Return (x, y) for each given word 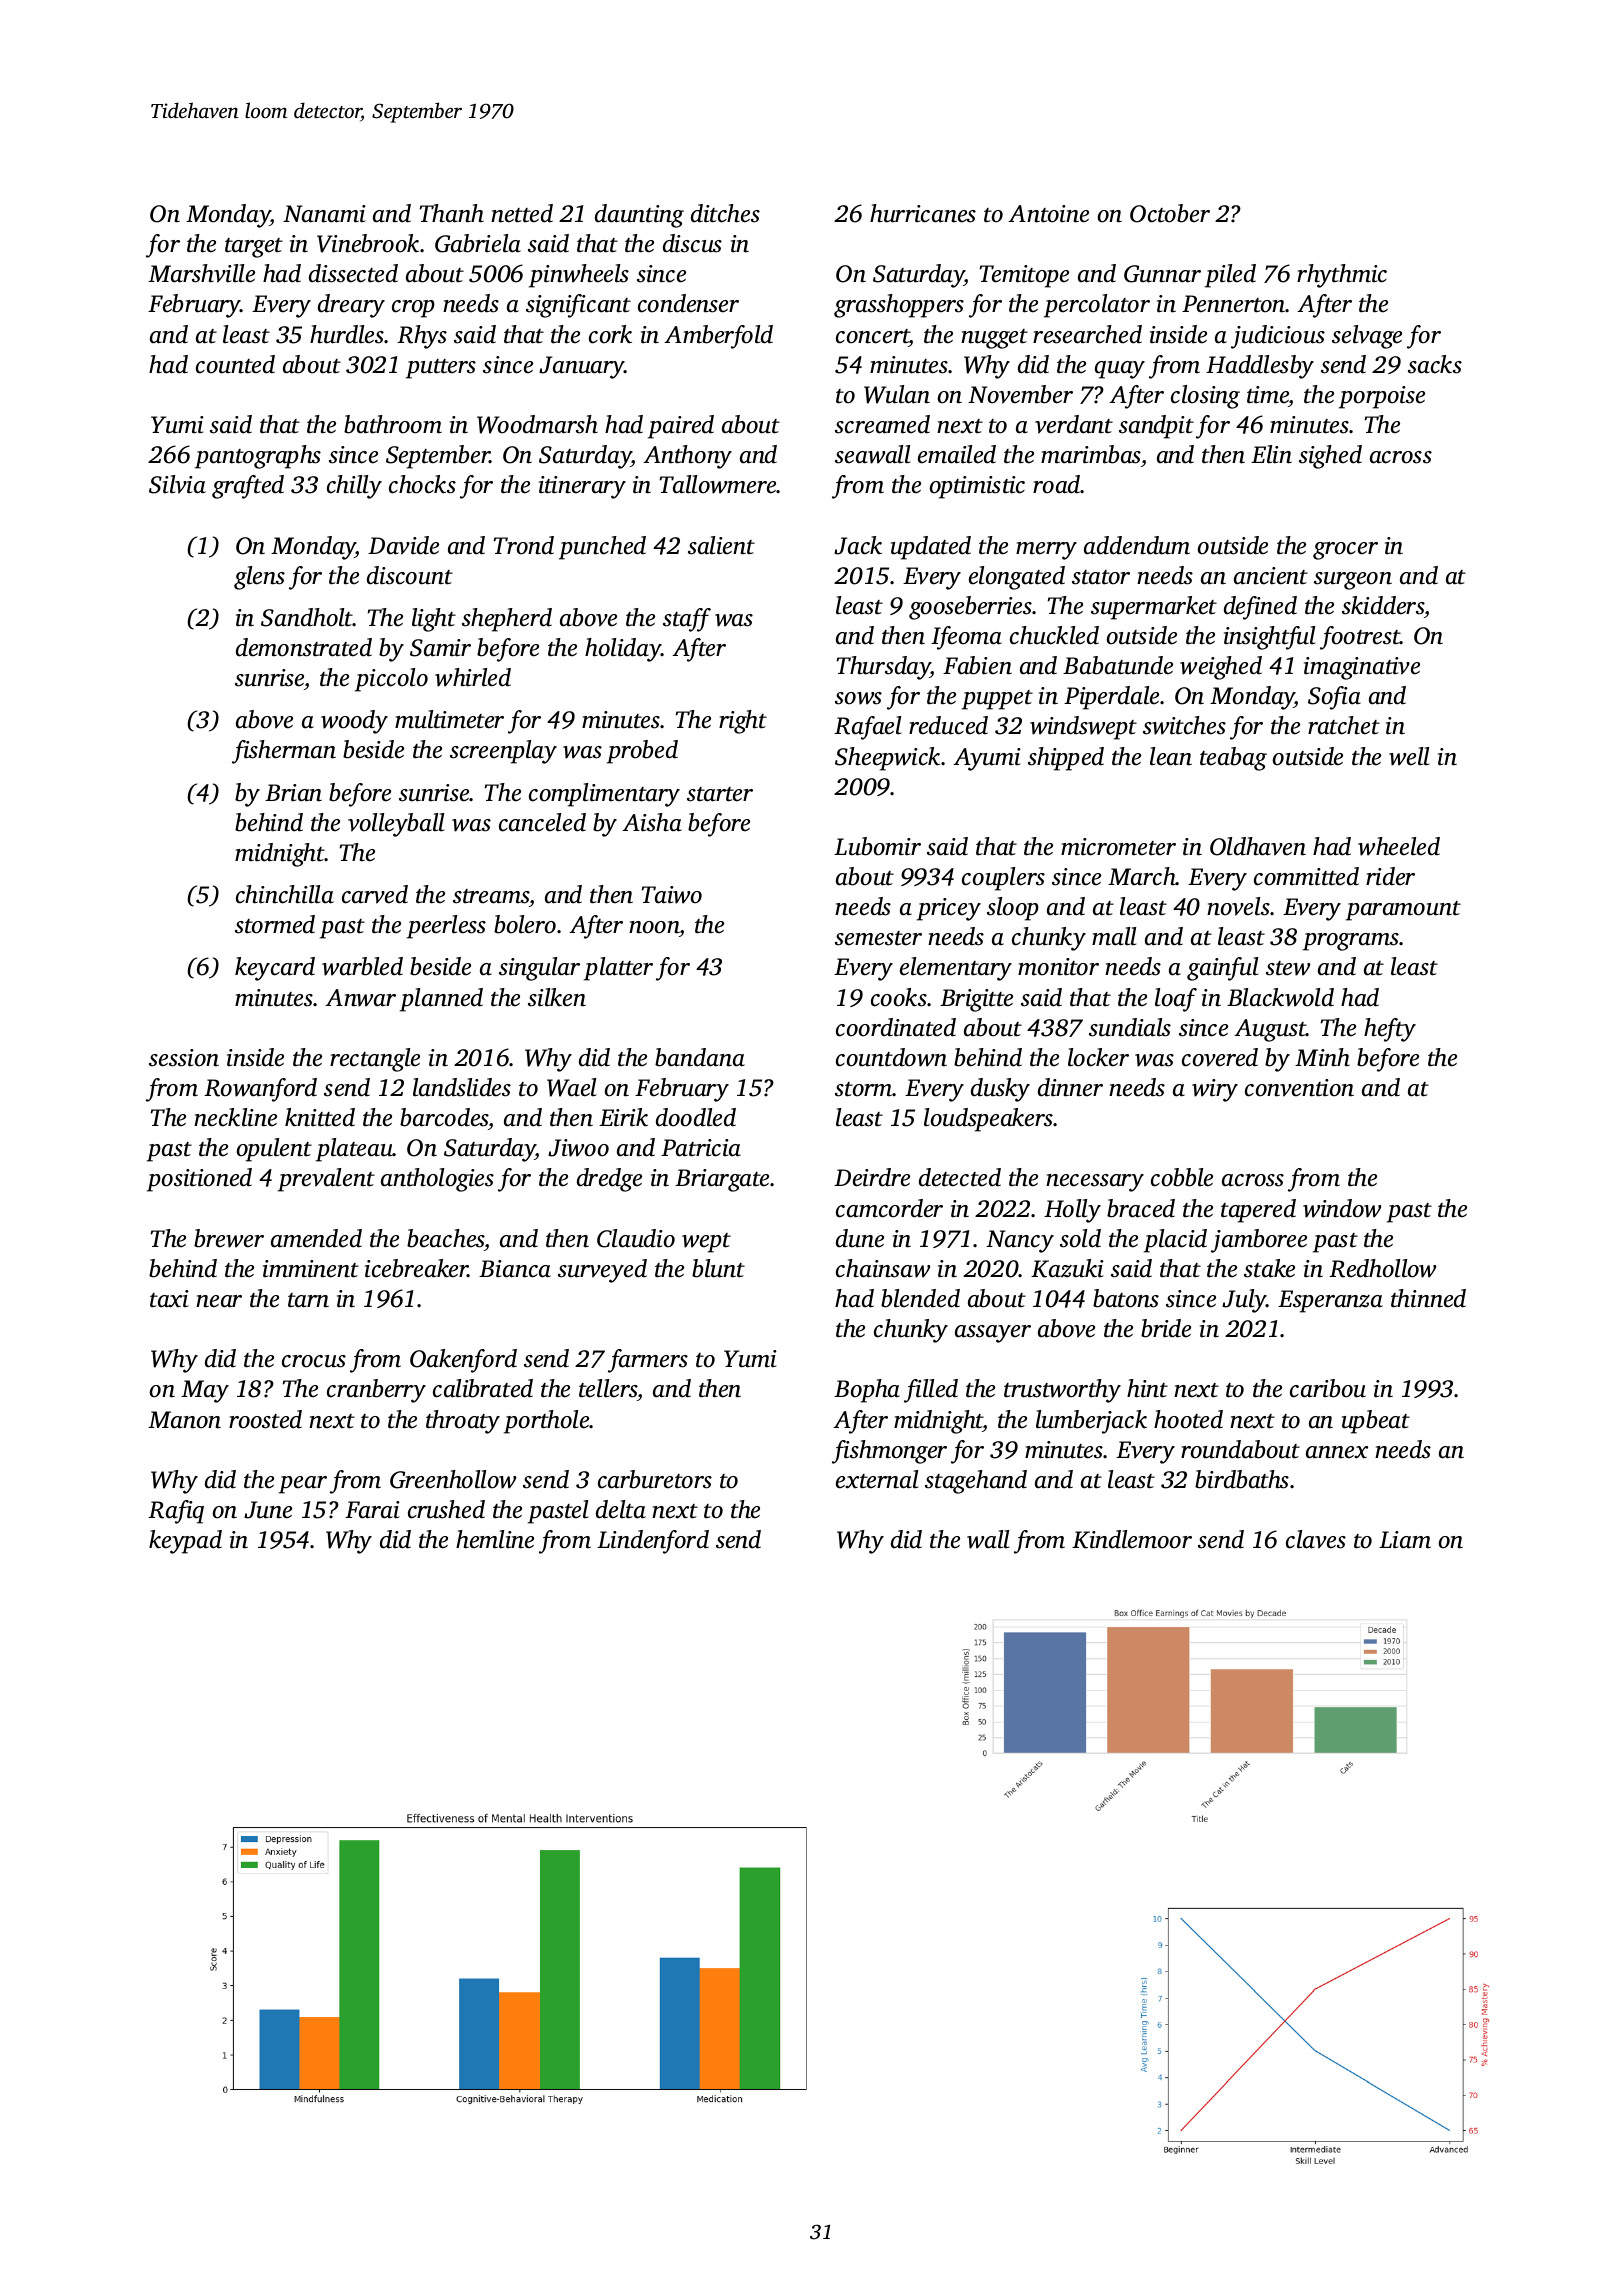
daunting (639, 216)
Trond (524, 545)
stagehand (976, 1482)
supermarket (1154, 608)
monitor (1058, 967)
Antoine (1048, 214)
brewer (229, 1238)
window (1342, 1208)
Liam (1405, 1540)
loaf (1176, 1000)
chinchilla (285, 894)
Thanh (452, 213)
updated (931, 548)
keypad (185, 1542)
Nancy (1020, 1241)
